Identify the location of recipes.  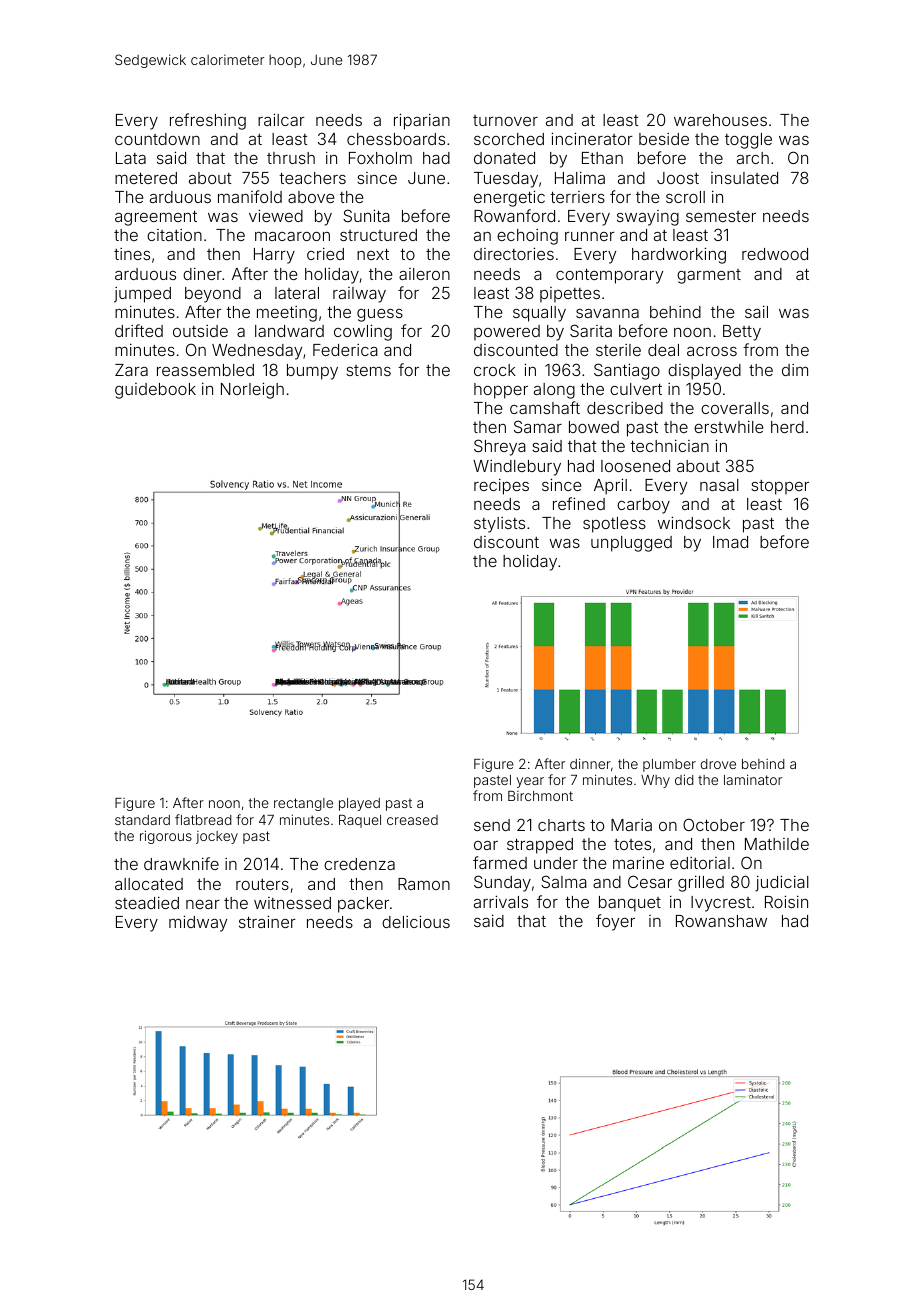
(501, 487).
